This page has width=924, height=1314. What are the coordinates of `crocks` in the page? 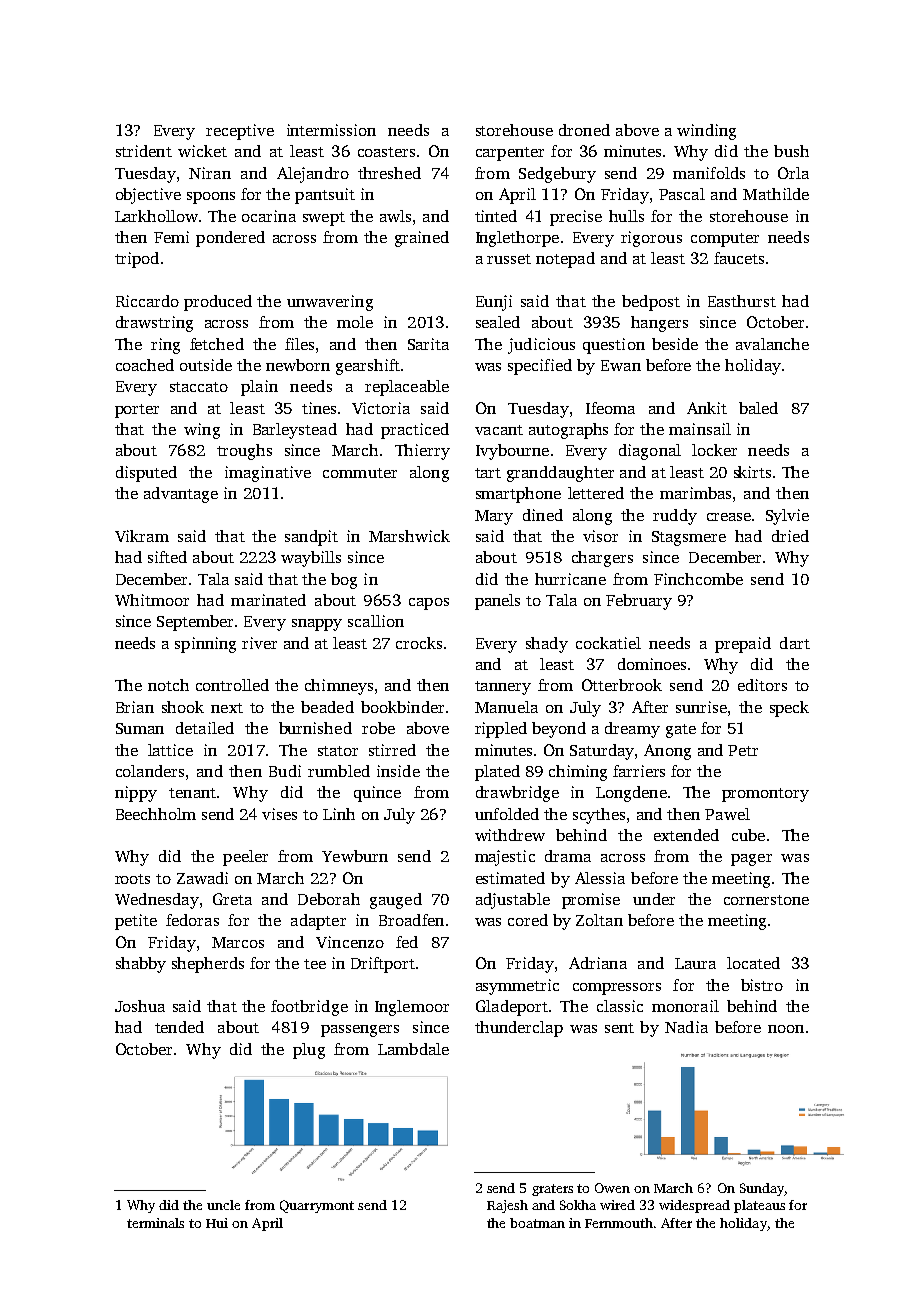 It's located at (419, 643).
